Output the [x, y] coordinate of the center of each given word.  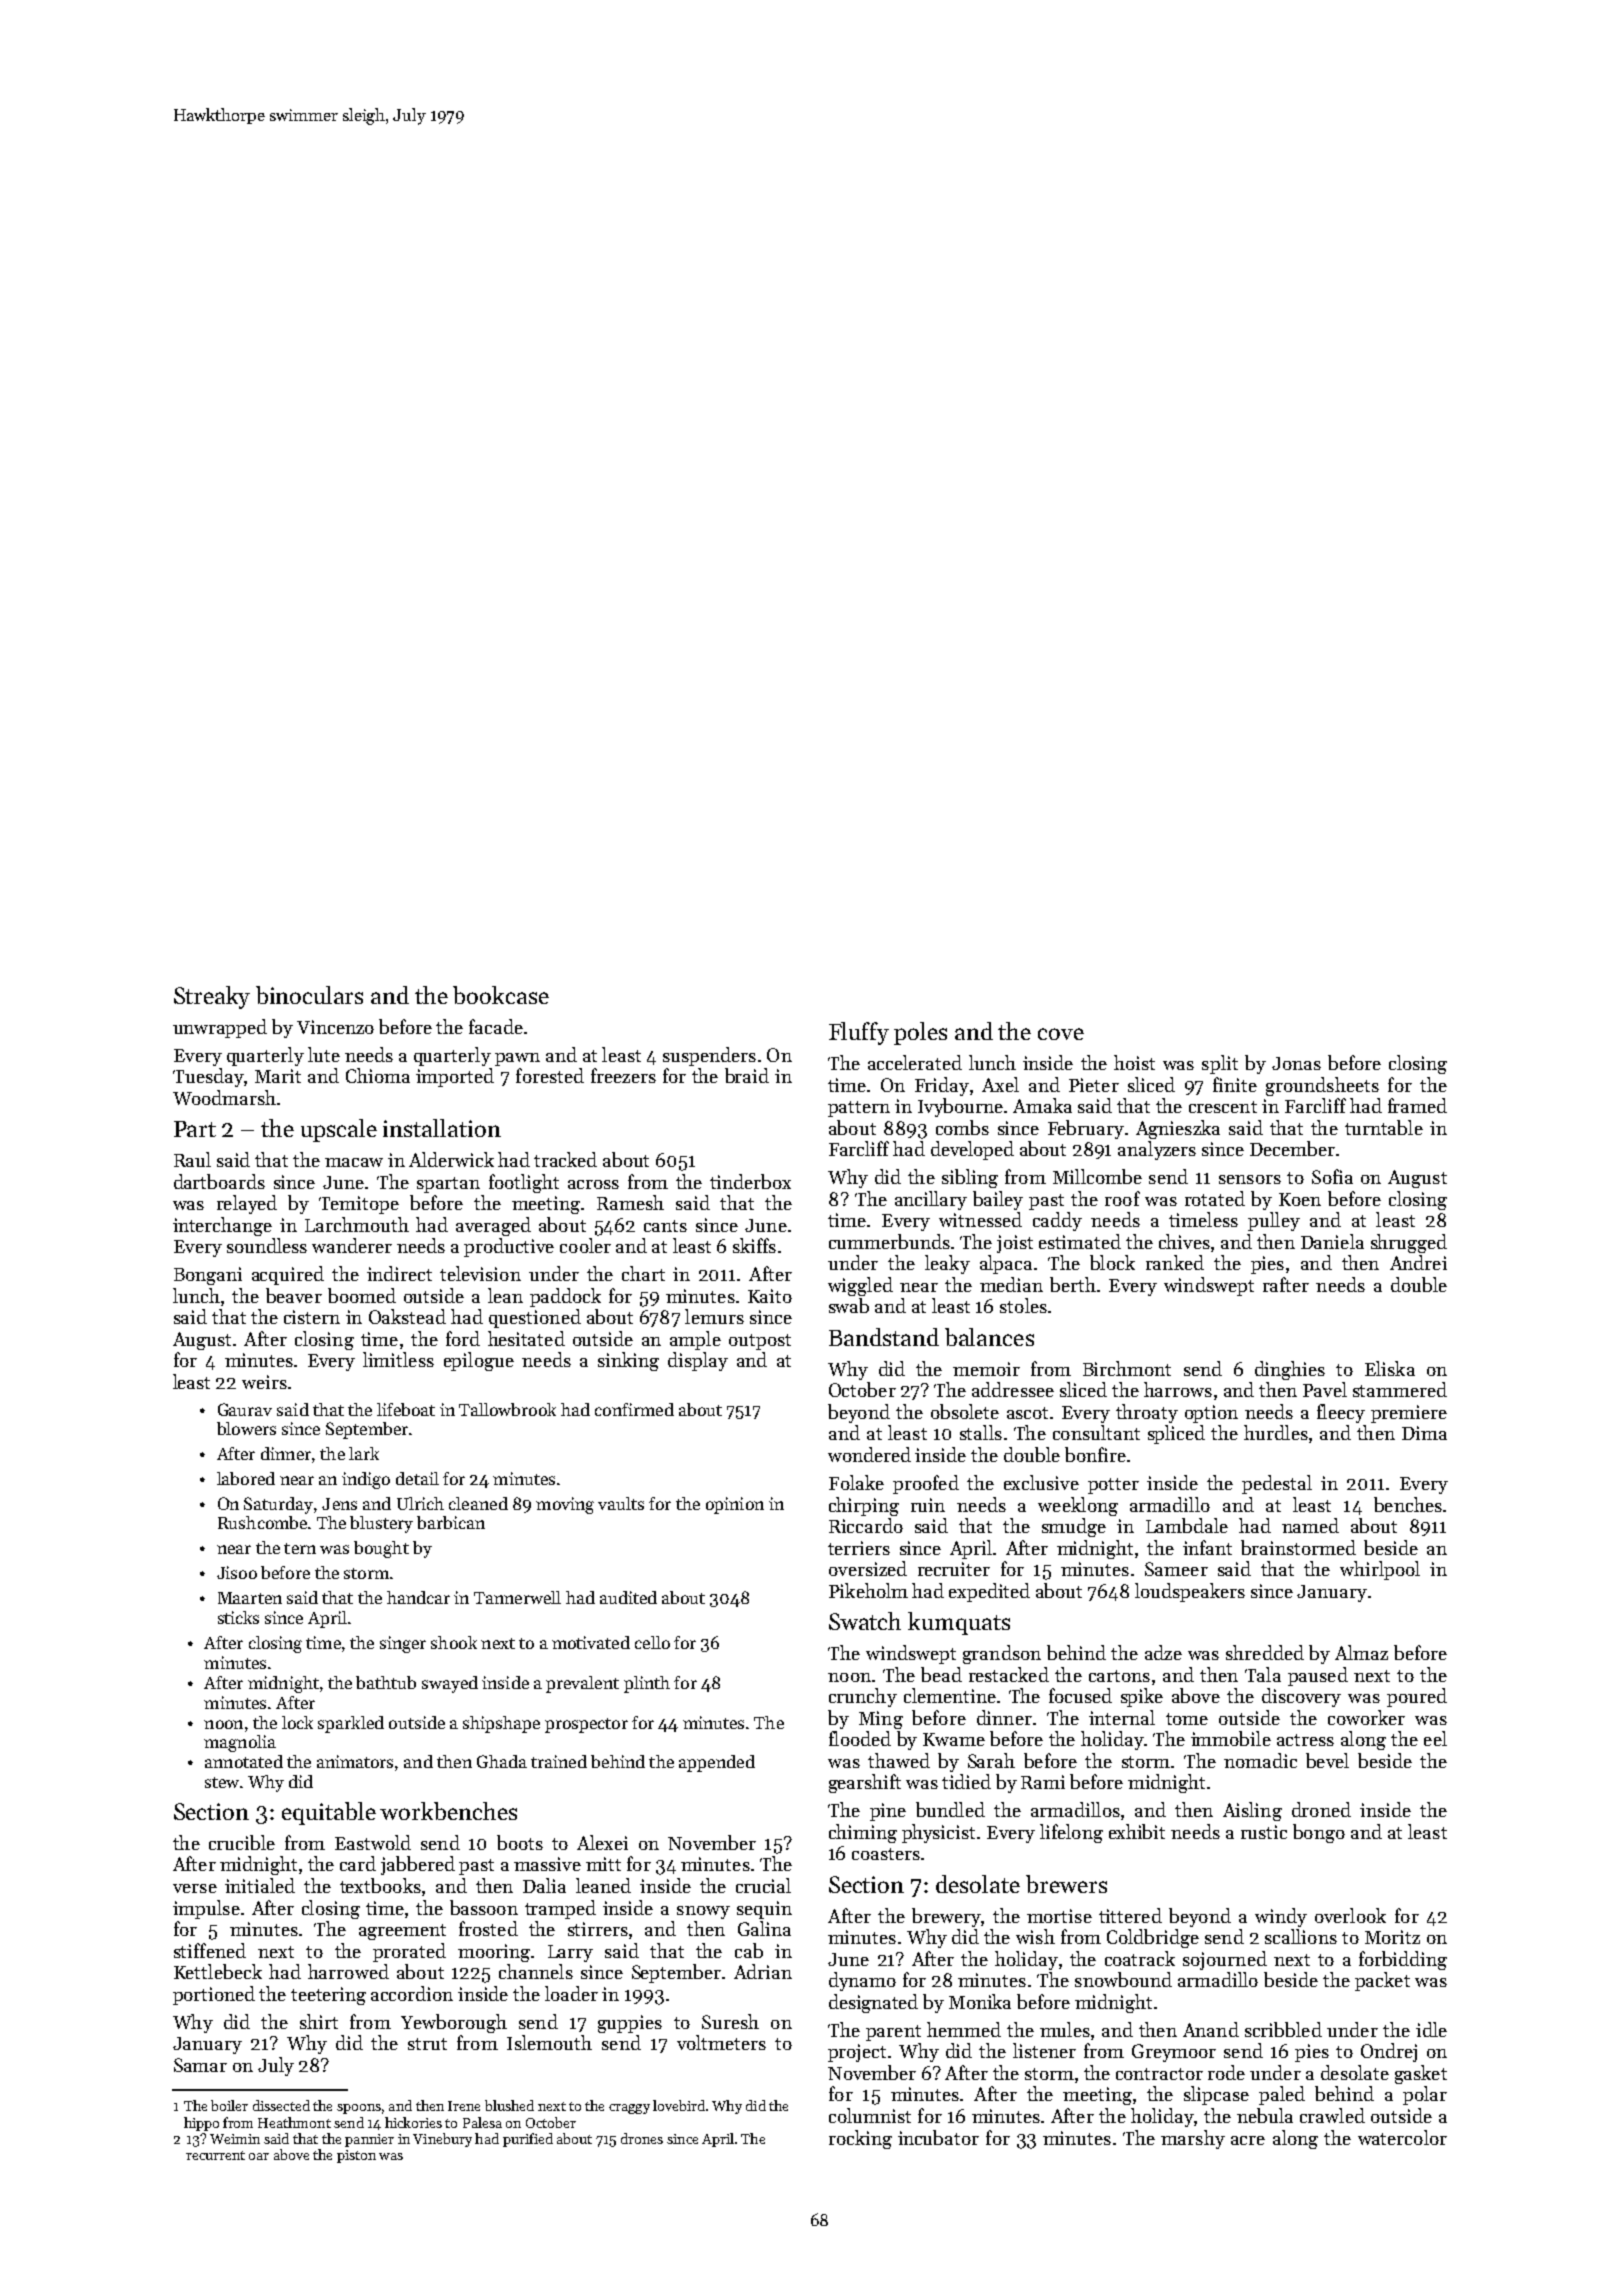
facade [496, 1026]
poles [920, 1033]
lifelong [1071, 1833]
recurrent [215, 2155]
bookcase [501, 995]
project [857, 2053]
